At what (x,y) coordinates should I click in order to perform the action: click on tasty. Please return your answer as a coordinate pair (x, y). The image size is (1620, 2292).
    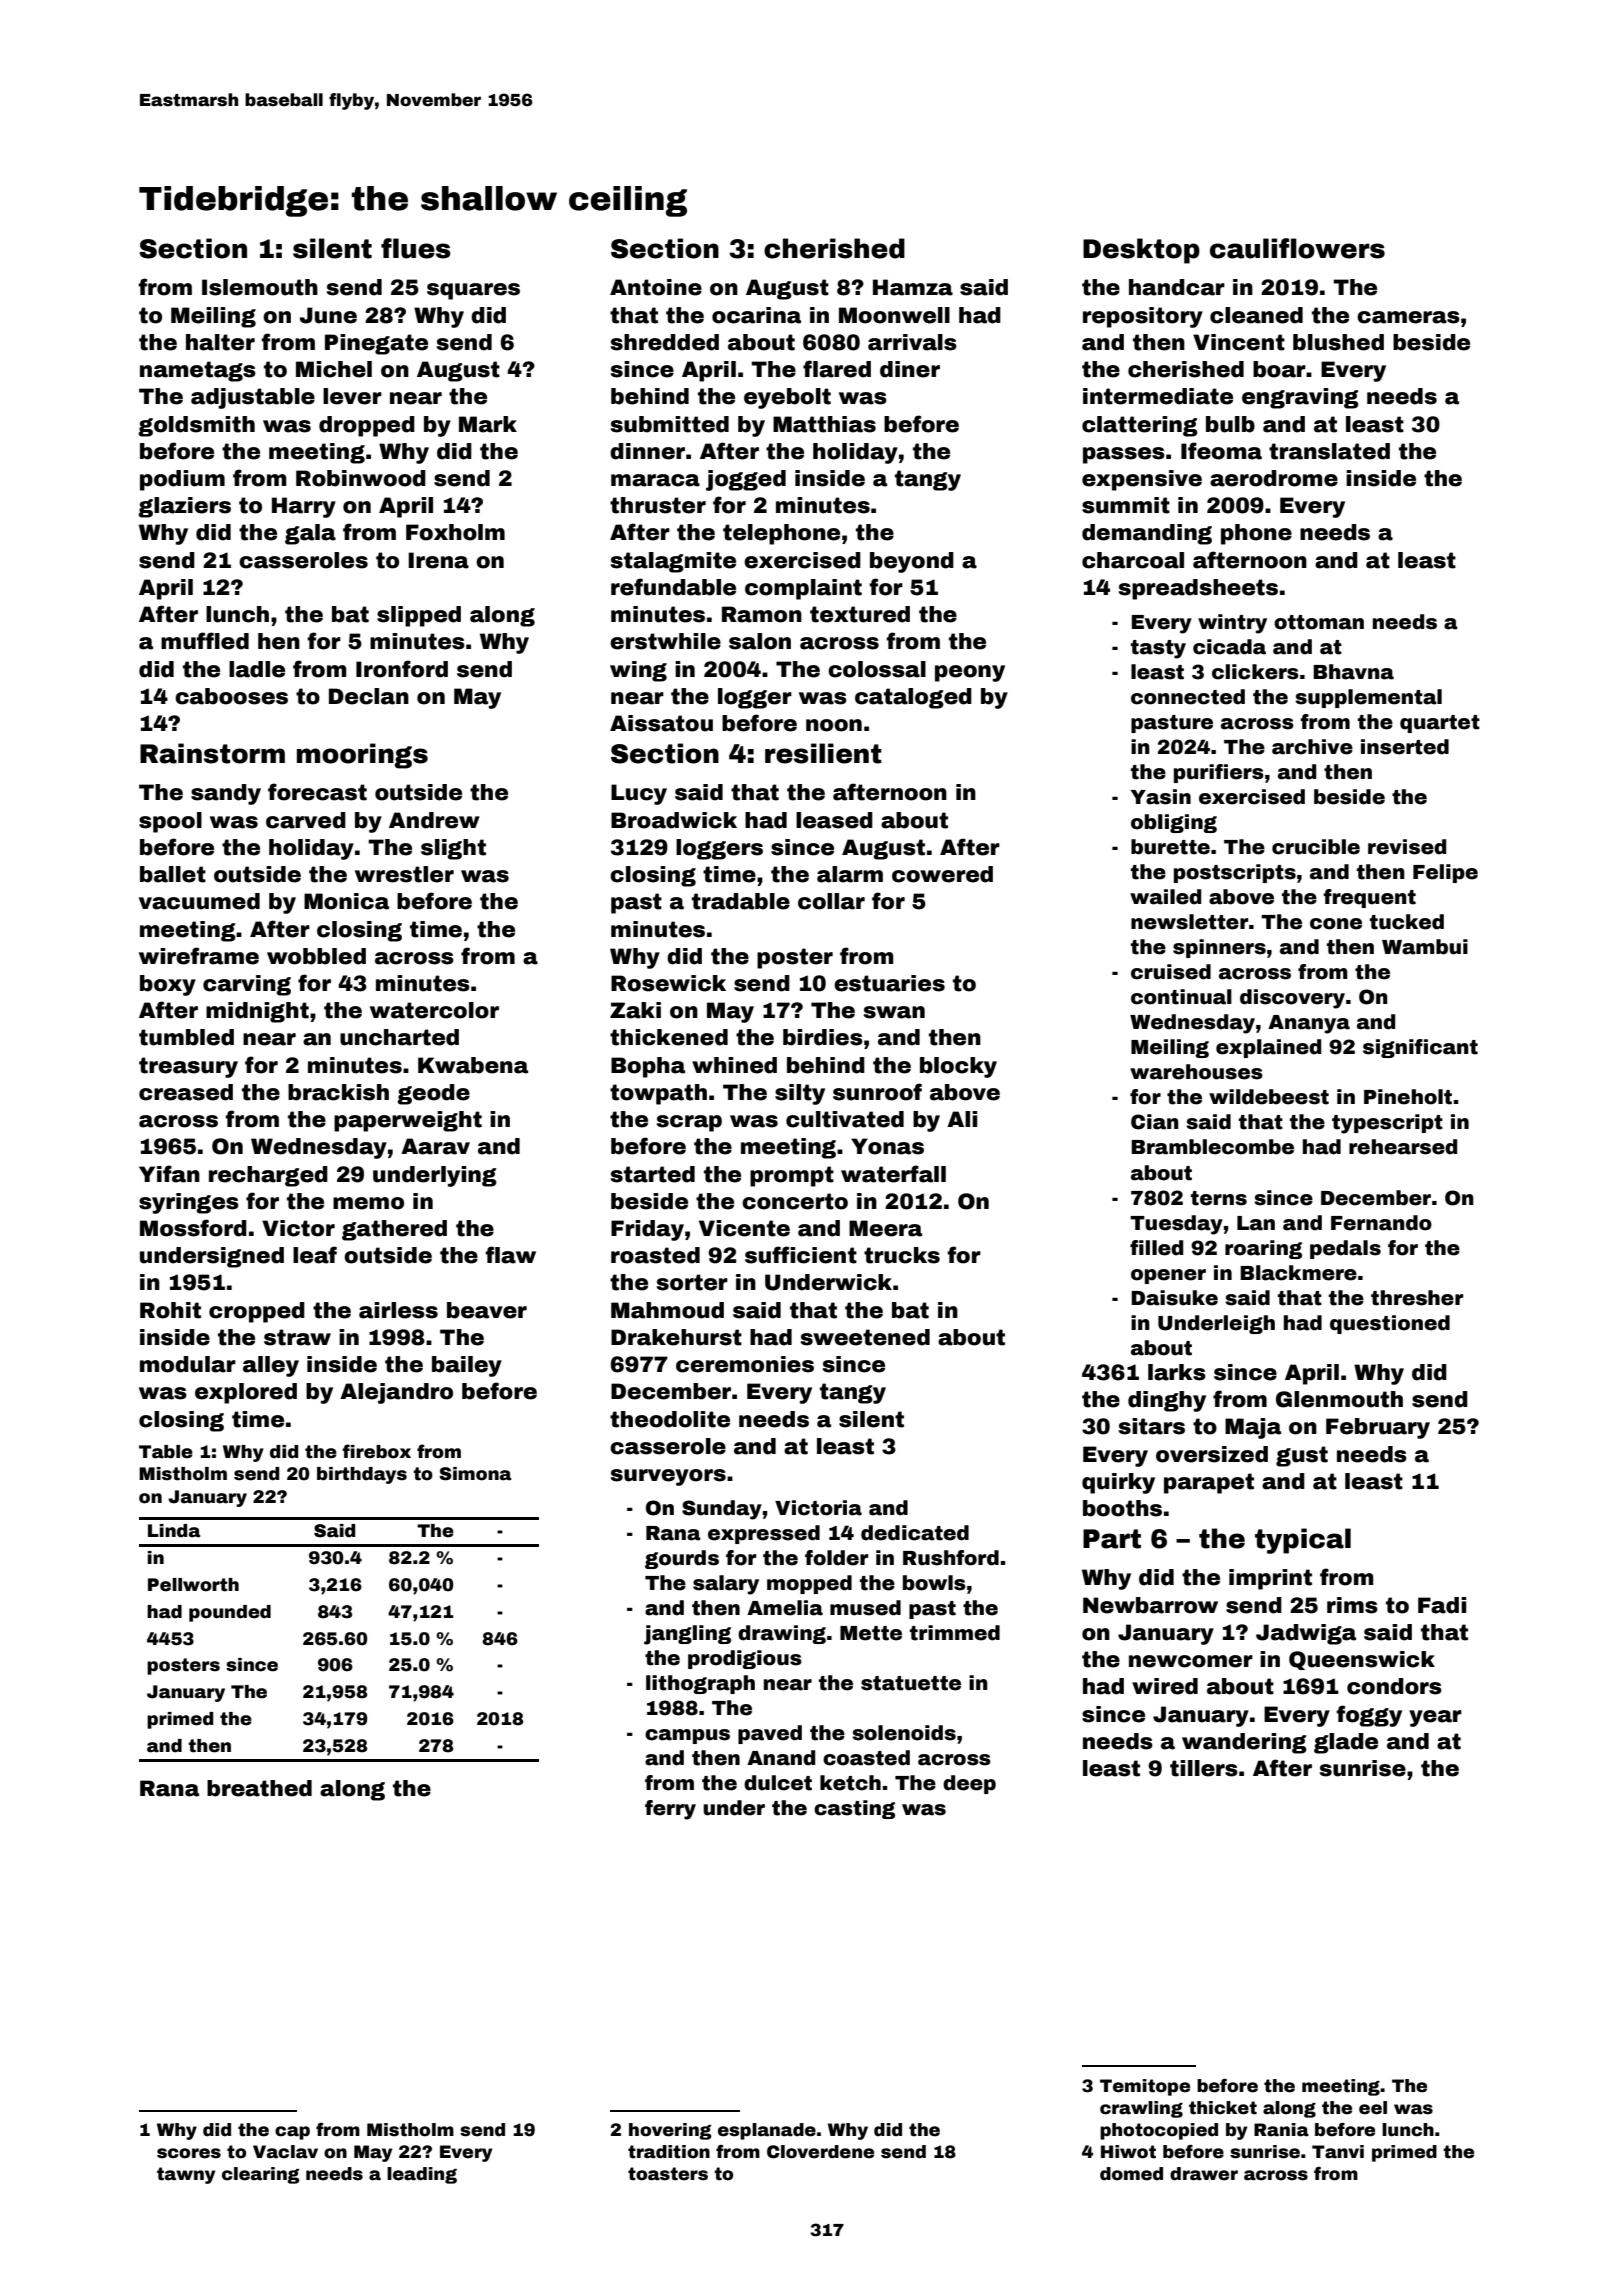
    Looking at the image, I should click on (1158, 649).
